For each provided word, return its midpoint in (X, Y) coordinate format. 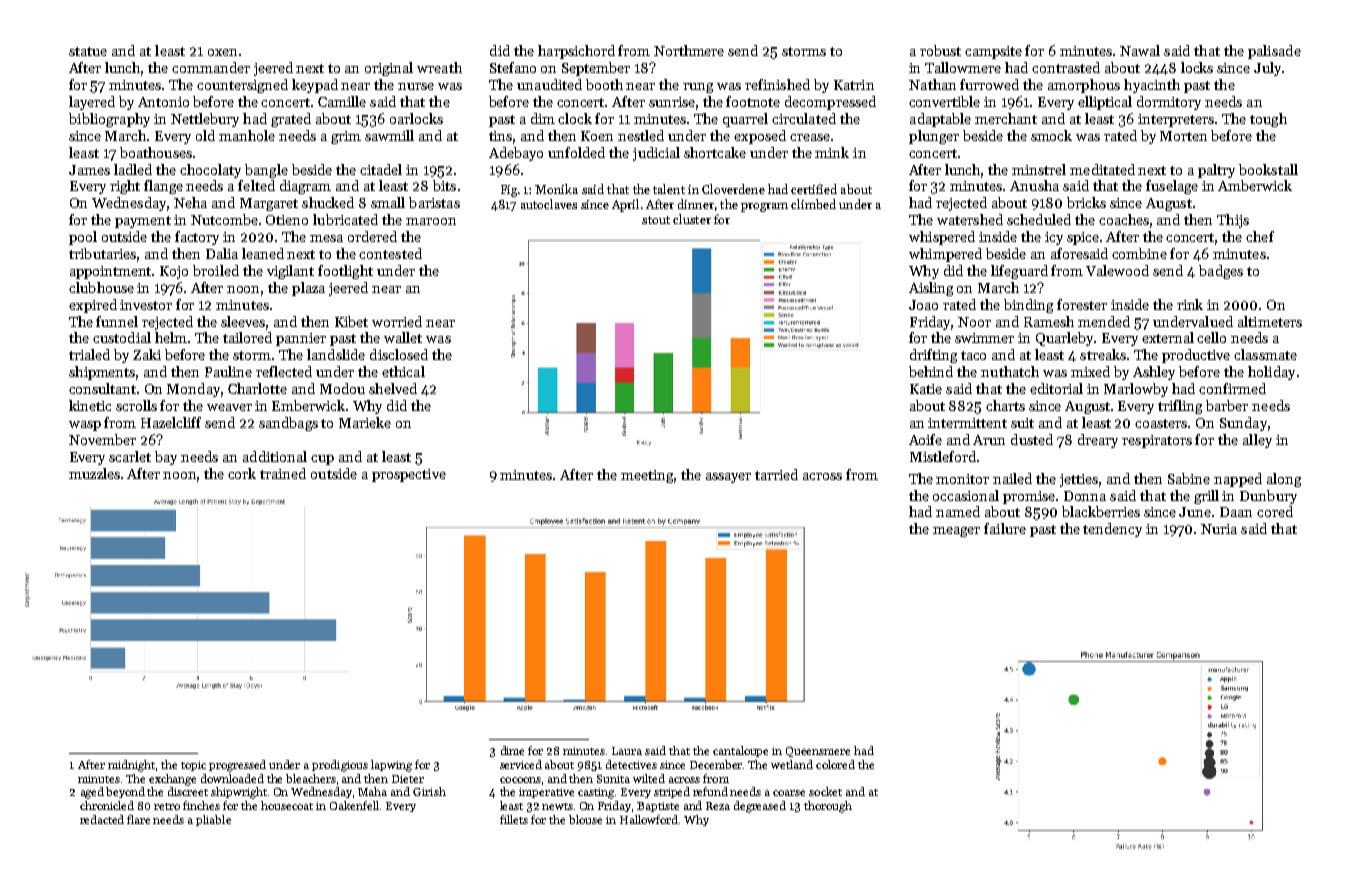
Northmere (689, 50)
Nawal (1140, 50)
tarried (776, 474)
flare (138, 819)
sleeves (243, 321)
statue (88, 51)
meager (956, 532)
